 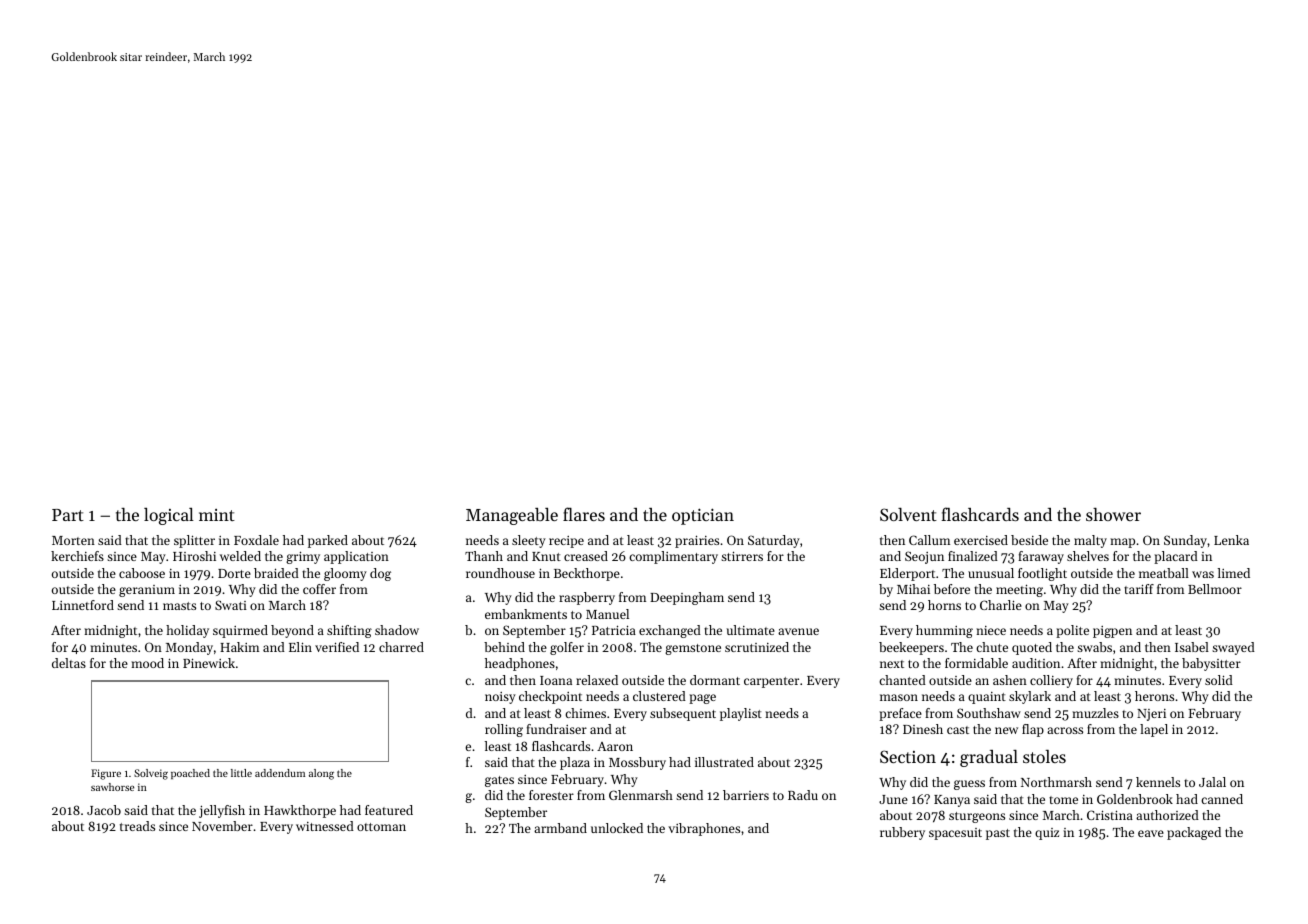 I want to click on ultimate, so click(x=750, y=630).
